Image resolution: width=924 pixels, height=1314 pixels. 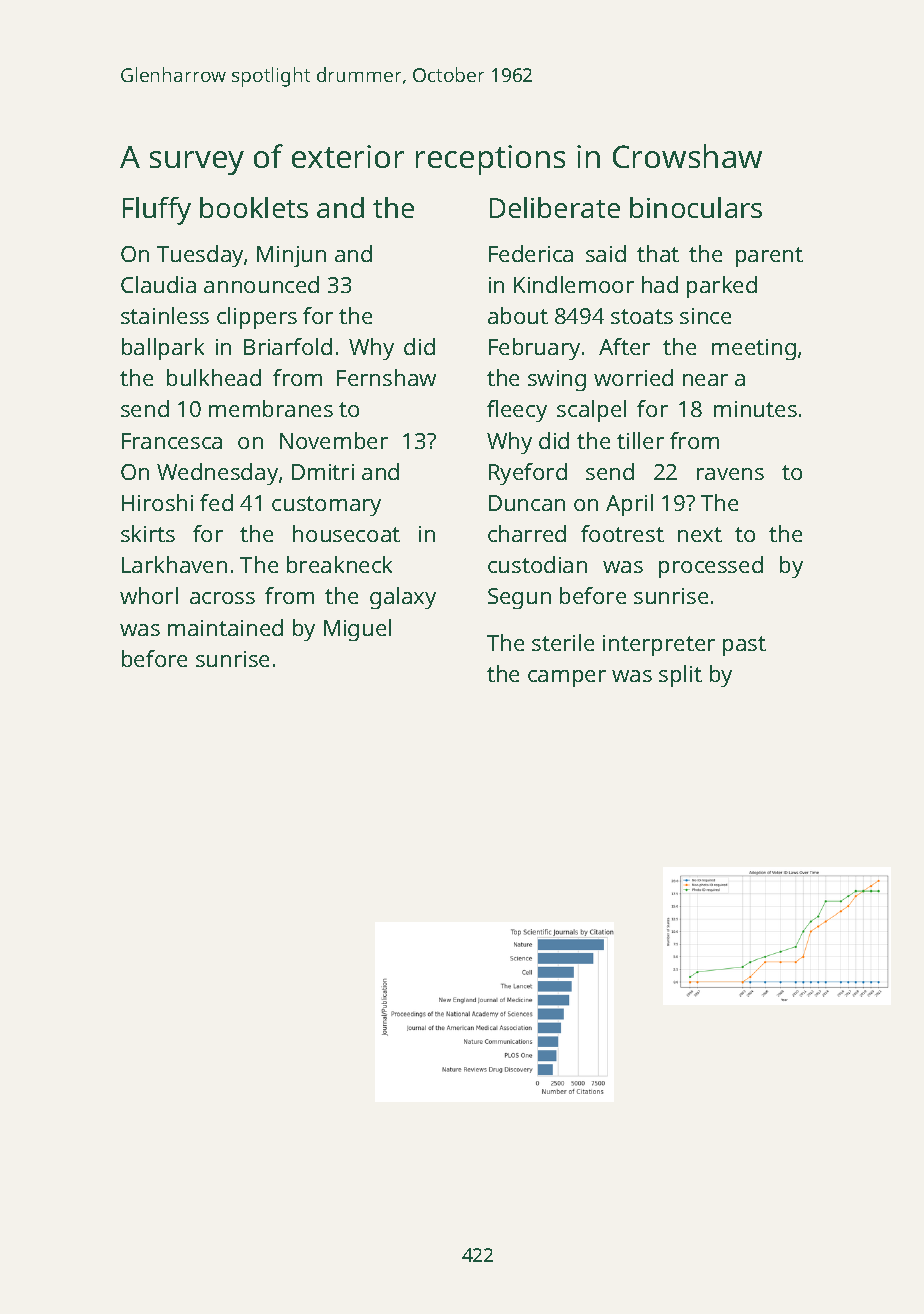 What do you see at coordinates (254, 207) in the document?
I see `booklets` at bounding box center [254, 207].
